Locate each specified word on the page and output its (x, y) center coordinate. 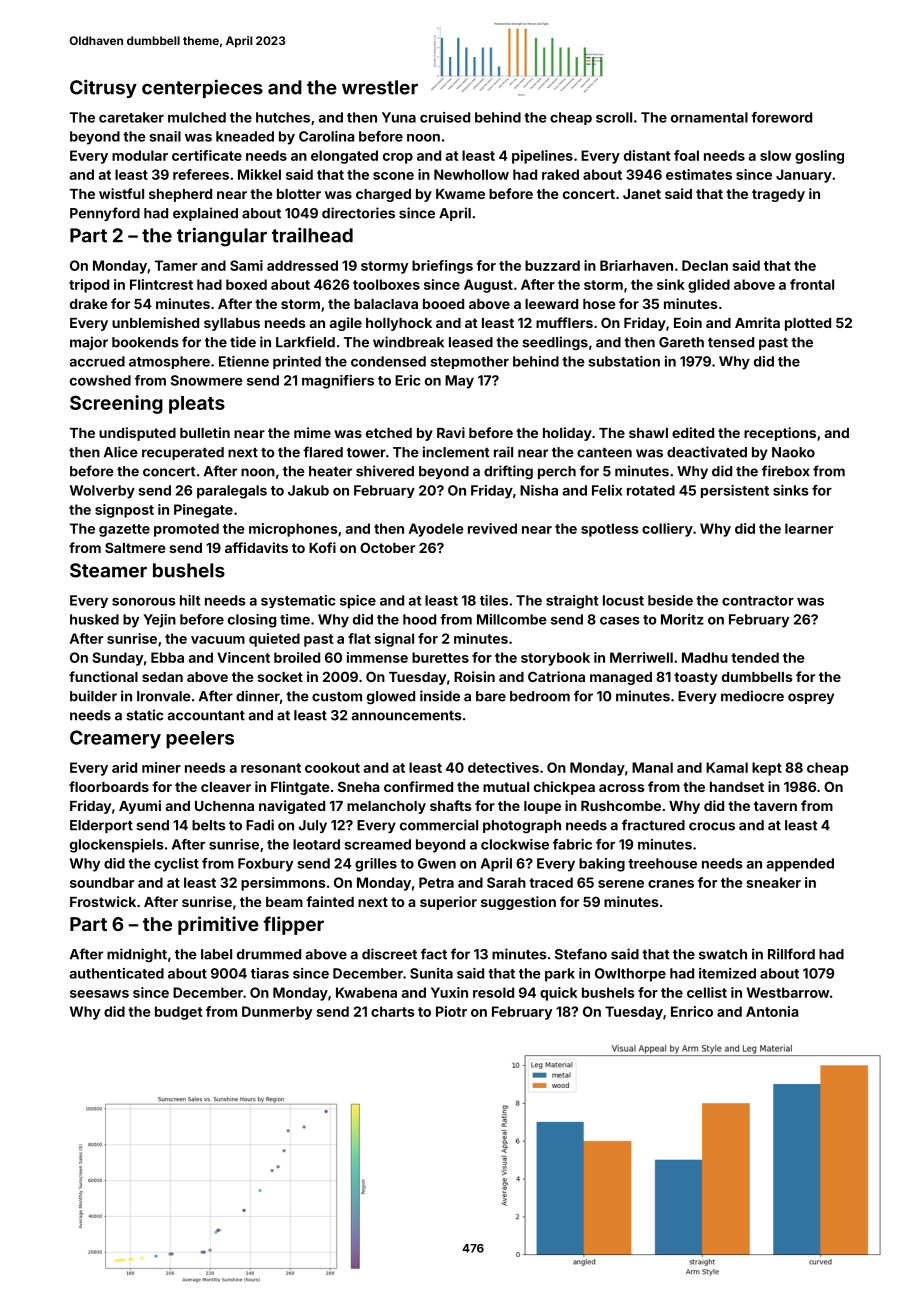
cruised (445, 117)
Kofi (322, 547)
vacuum (218, 640)
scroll (614, 117)
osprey (811, 698)
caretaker (131, 117)
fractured (653, 825)
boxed (246, 284)
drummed (269, 954)
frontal (812, 284)
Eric (408, 380)
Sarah (506, 882)
